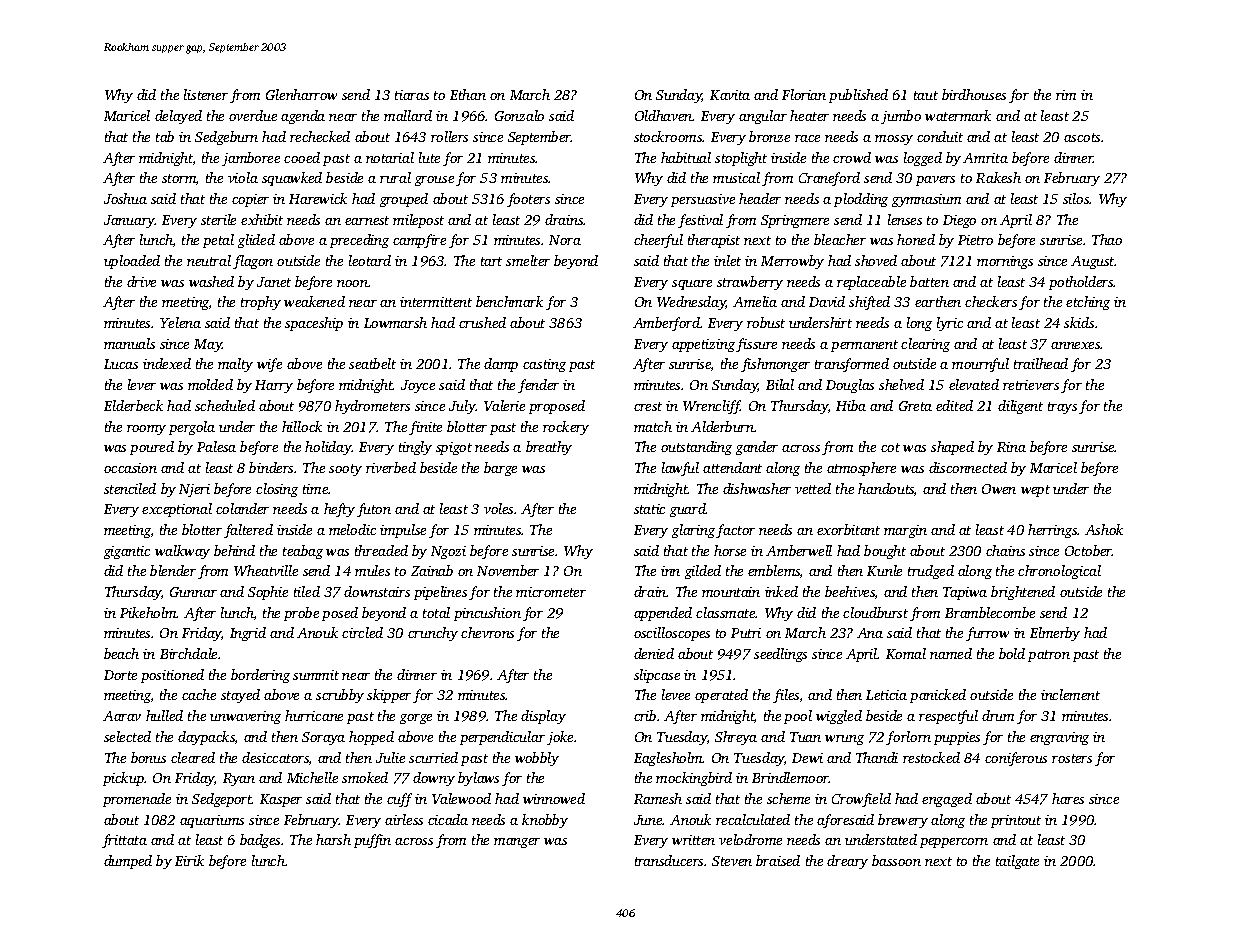  What do you see at coordinates (1005, 550) in the screenshot?
I see `chains` at bounding box center [1005, 550].
